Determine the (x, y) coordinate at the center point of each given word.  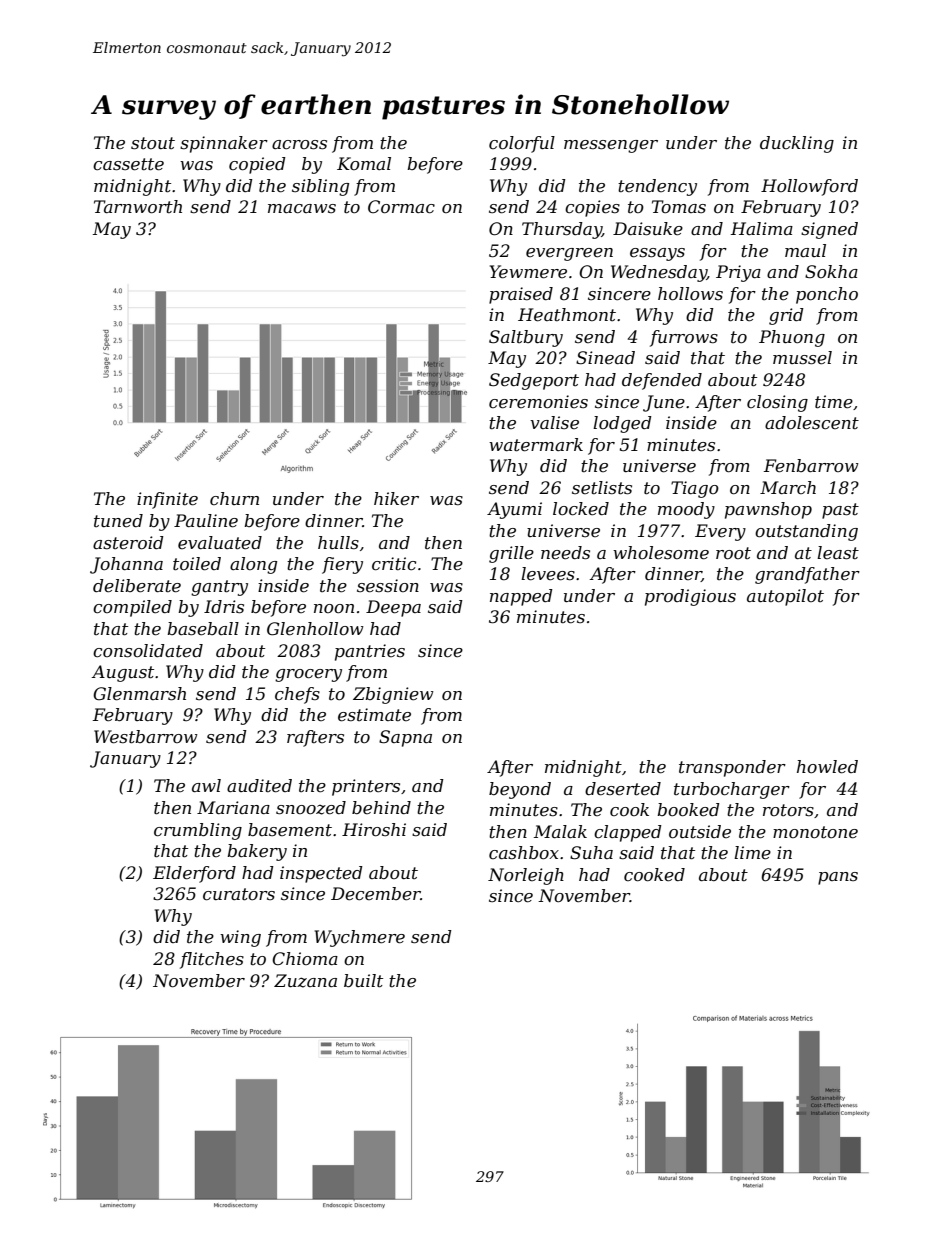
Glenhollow (315, 629)
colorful (522, 144)
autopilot (785, 597)
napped (521, 597)
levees (548, 574)
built (363, 981)
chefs (297, 695)
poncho (827, 295)
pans (838, 878)
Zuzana (305, 981)
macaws (302, 209)
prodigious (690, 597)
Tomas (679, 206)
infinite (167, 500)
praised (521, 295)
